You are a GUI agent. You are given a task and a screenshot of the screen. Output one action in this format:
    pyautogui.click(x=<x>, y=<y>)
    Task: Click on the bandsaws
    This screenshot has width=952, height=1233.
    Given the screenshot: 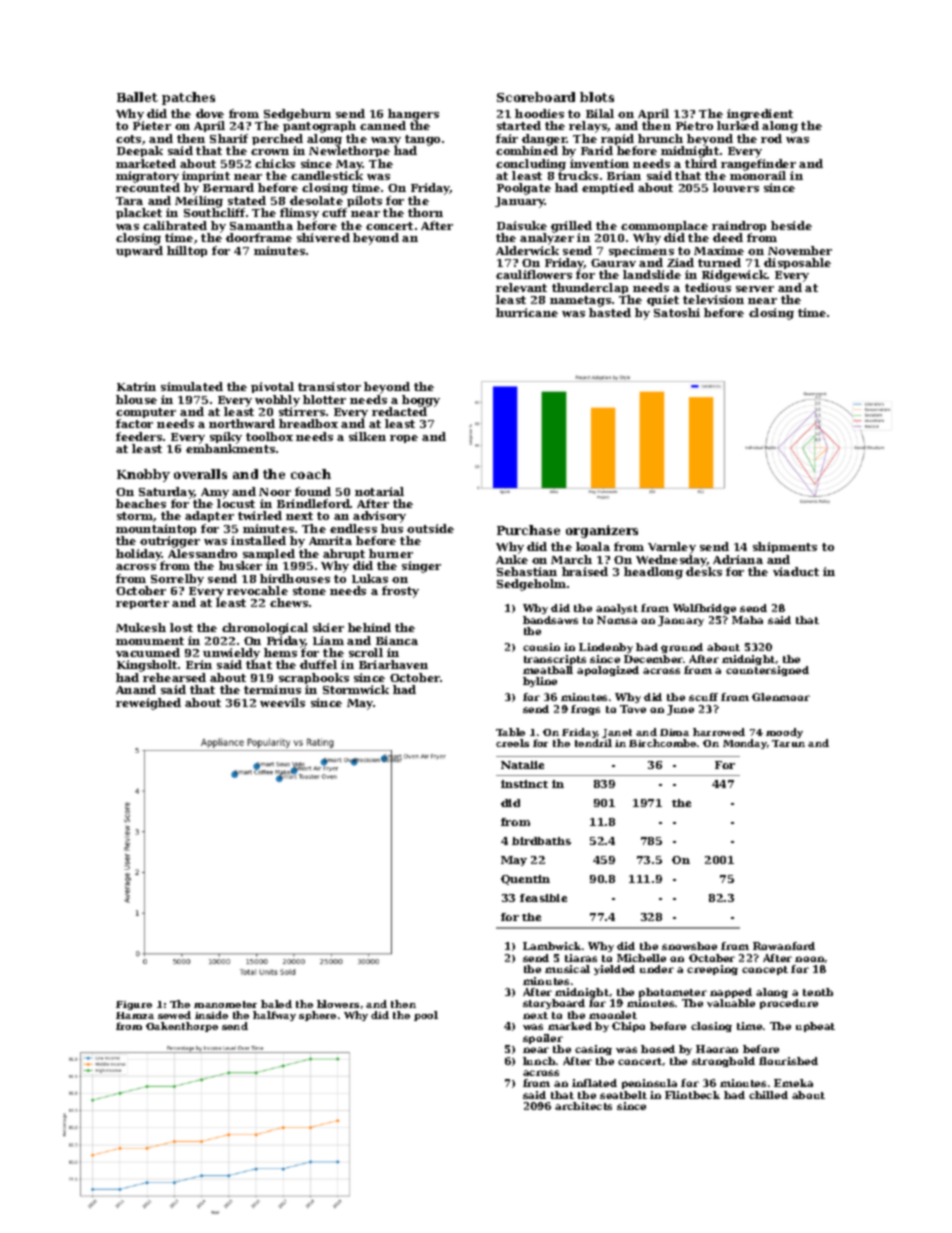 What is the action you would take?
    pyautogui.click(x=550, y=620)
